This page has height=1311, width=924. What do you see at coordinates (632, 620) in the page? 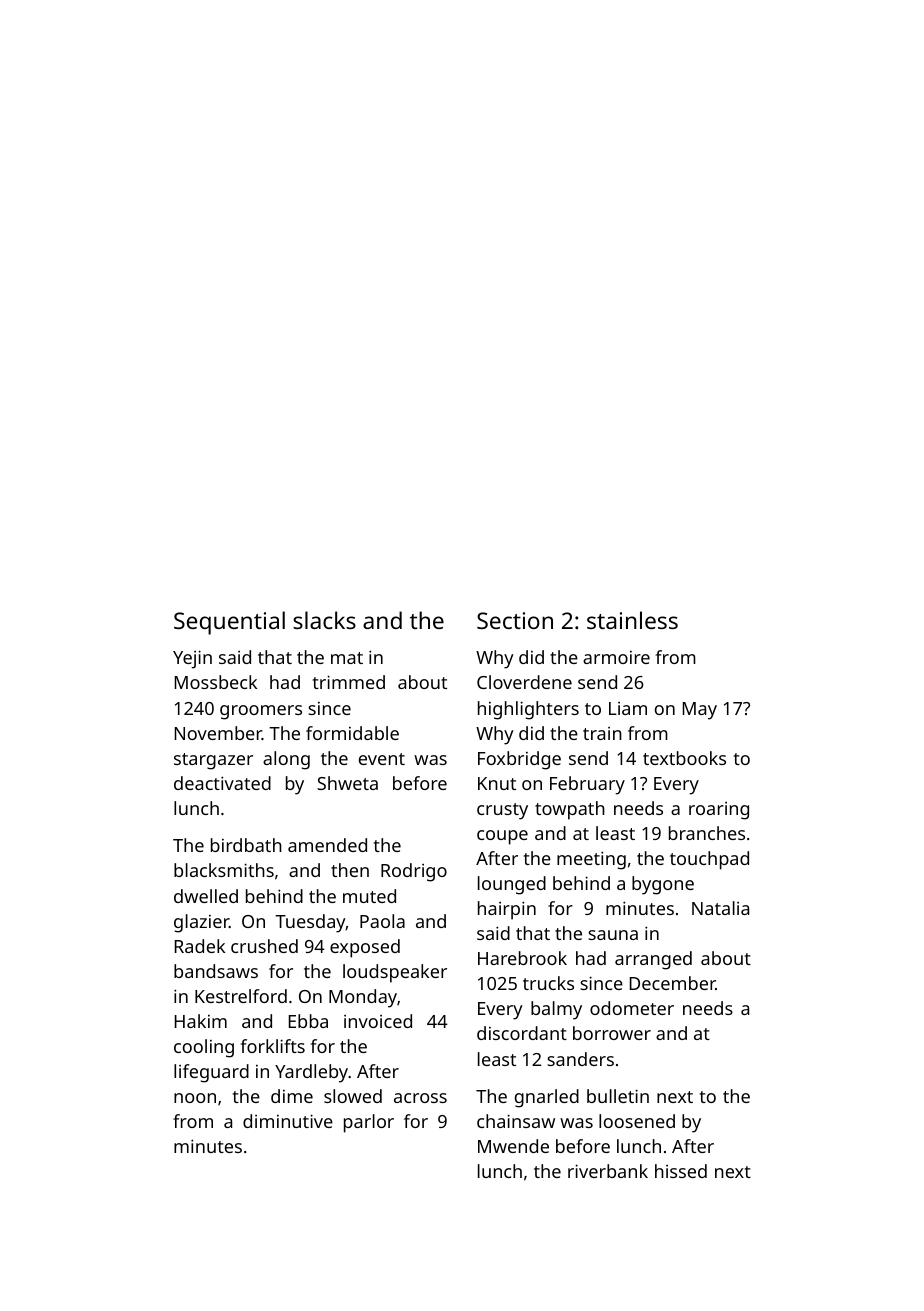
I see `stainless` at bounding box center [632, 620].
